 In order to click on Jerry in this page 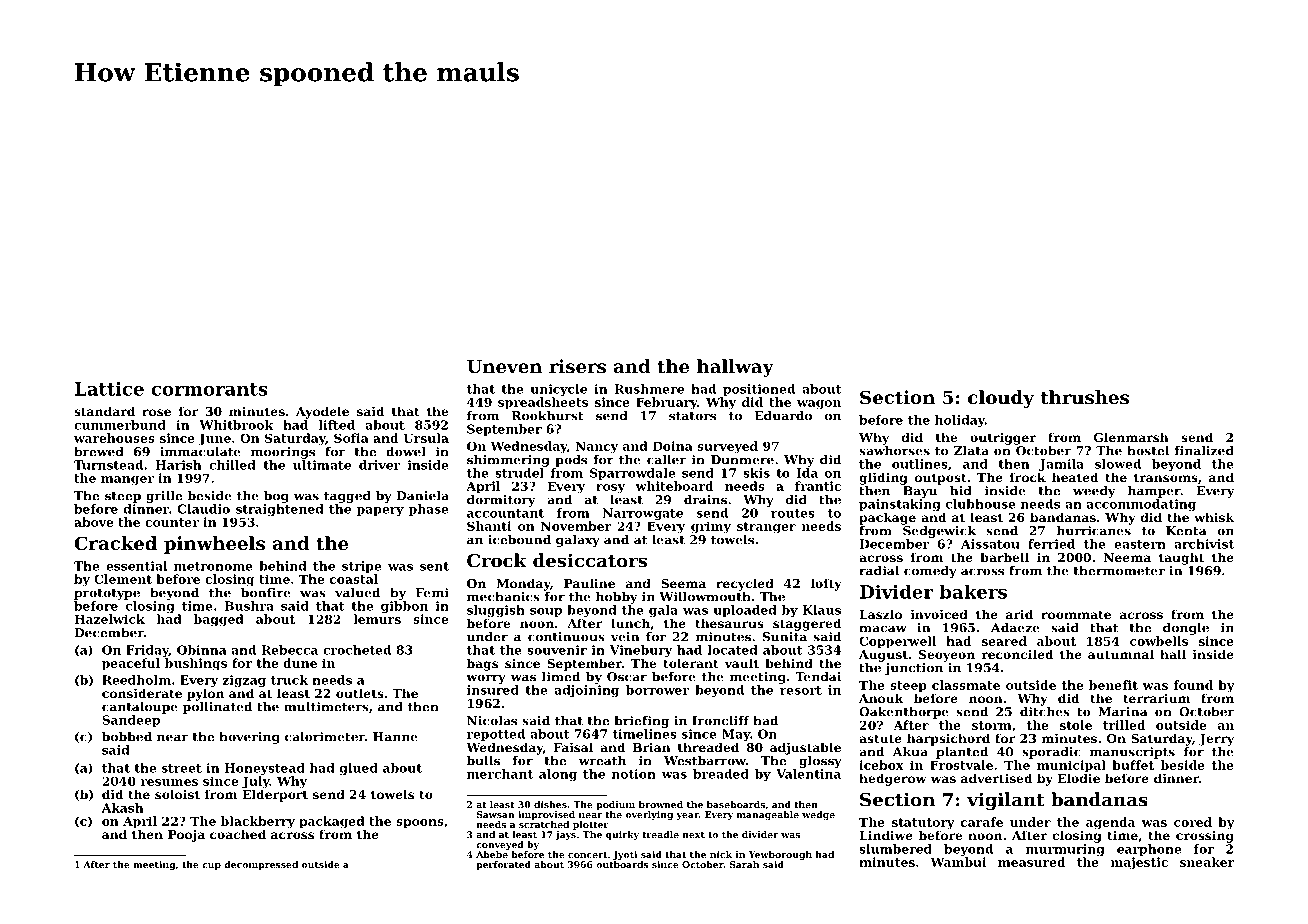, I will do `click(1216, 740)`.
